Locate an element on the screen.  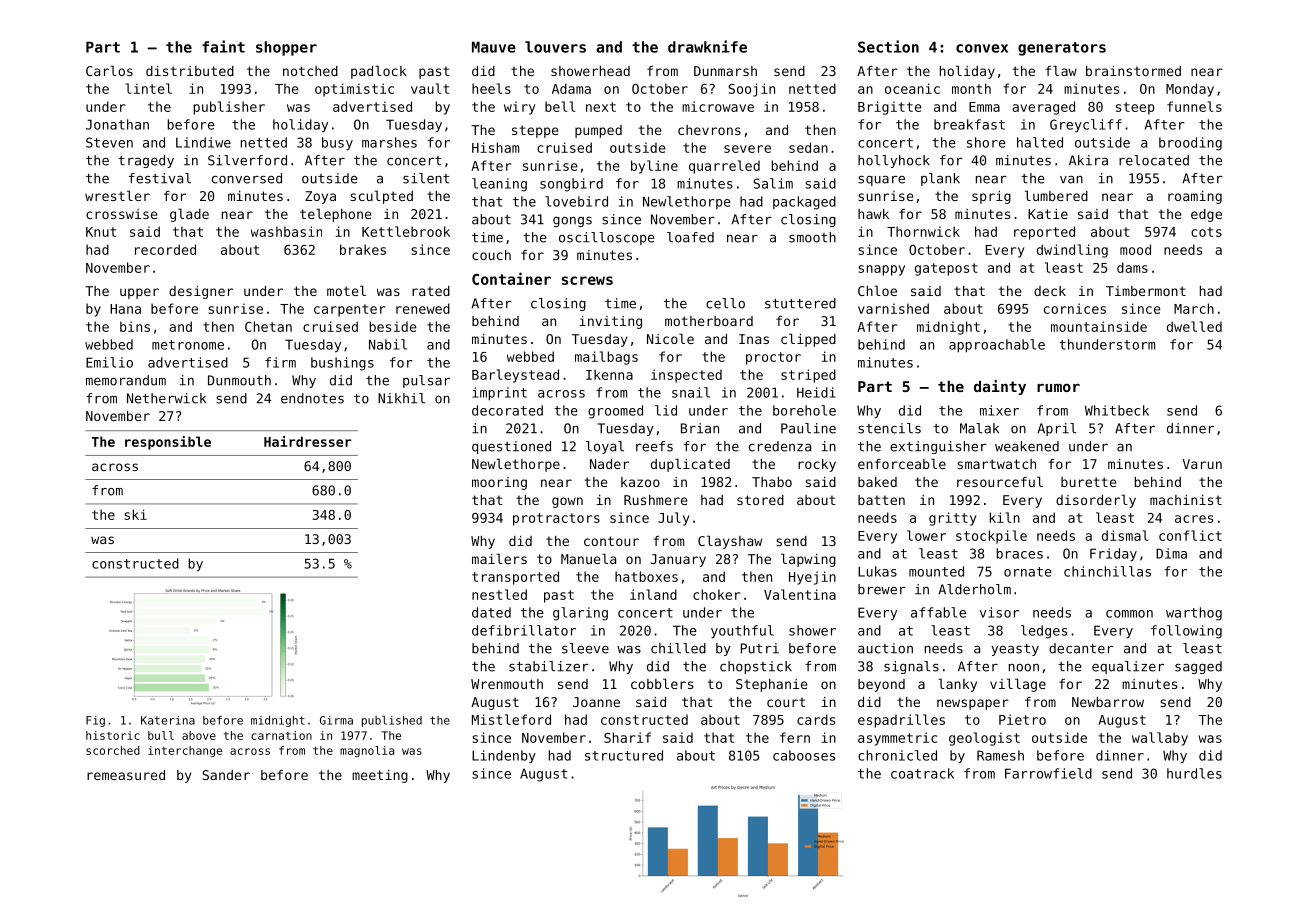
brainstormed is located at coordinates (1133, 71).
